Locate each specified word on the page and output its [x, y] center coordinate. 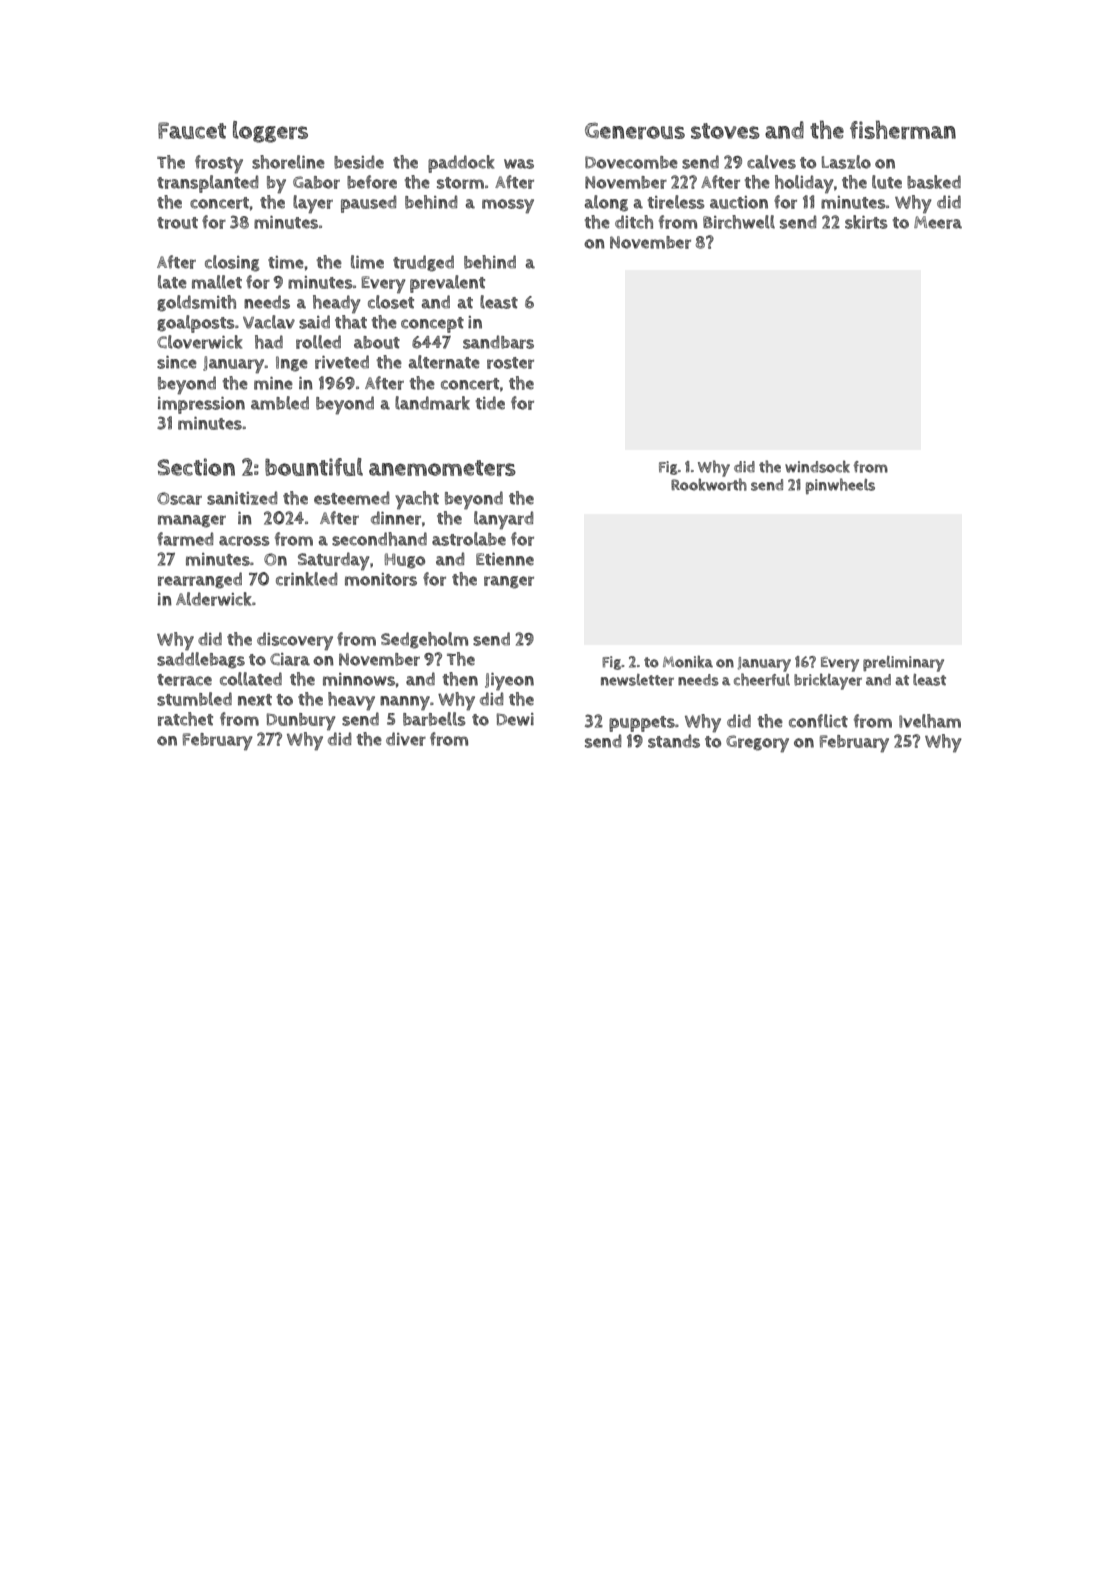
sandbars [498, 342]
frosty [219, 164]
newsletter [637, 680]
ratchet [185, 719]
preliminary [903, 664]
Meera [938, 222]
